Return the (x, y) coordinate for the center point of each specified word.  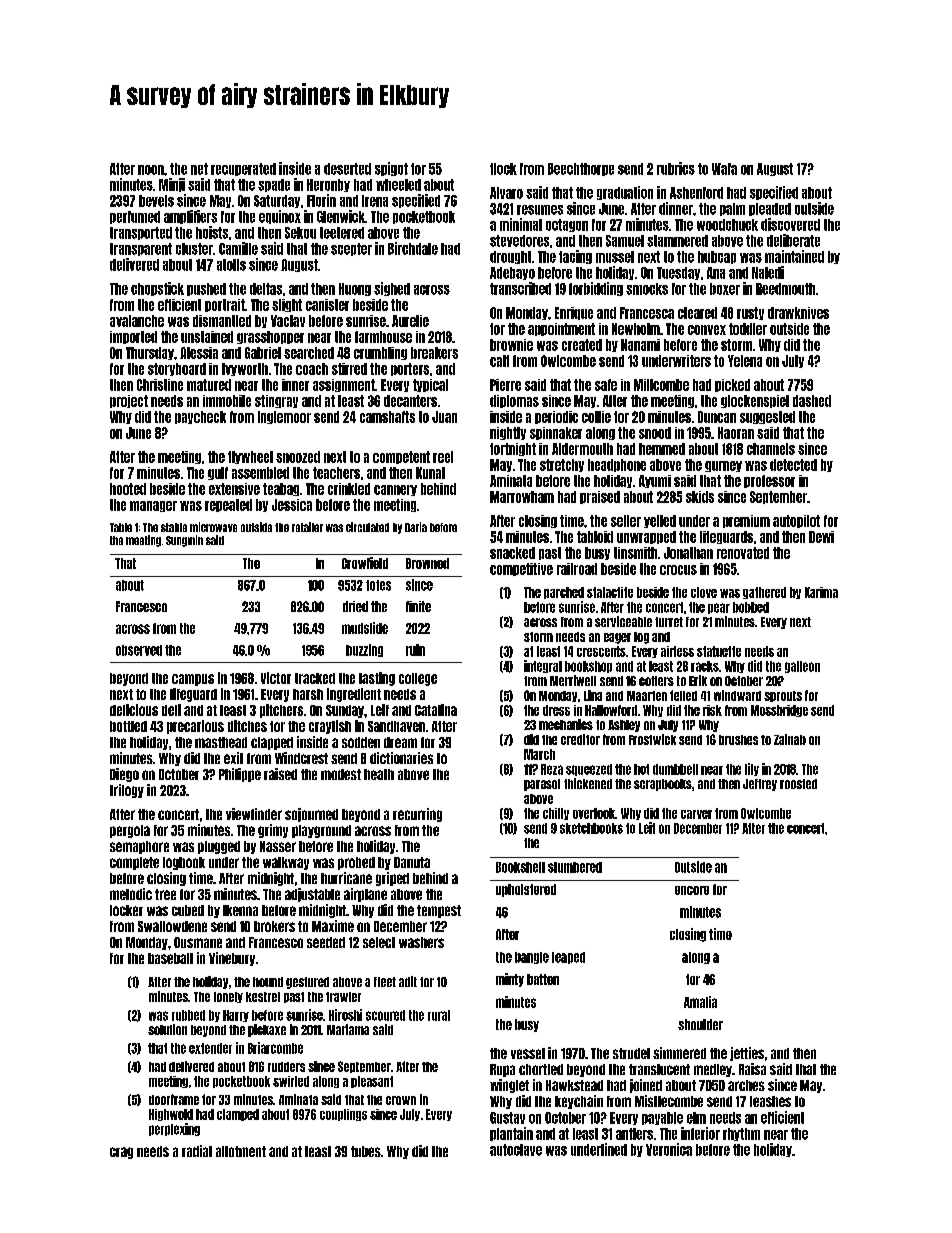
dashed (812, 401)
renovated (743, 553)
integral (543, 666)
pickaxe (267, 1030)
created (582, 345)
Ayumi (655, 481)
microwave (213, 527)
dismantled (222, 321)
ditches (247, 726)
